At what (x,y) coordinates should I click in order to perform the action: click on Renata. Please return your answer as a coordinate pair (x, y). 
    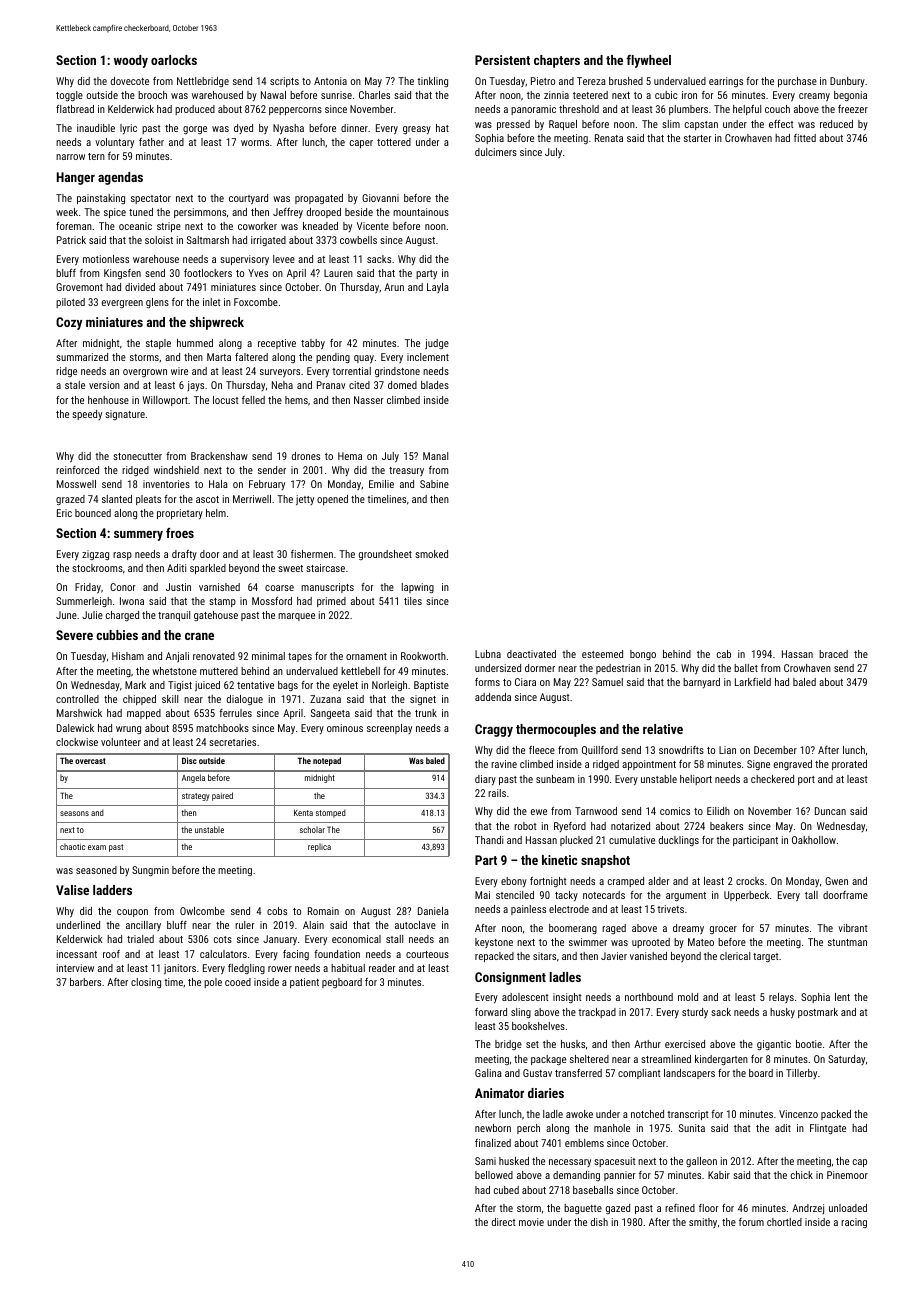
    Looking at the image, I should click on (609, 138).
